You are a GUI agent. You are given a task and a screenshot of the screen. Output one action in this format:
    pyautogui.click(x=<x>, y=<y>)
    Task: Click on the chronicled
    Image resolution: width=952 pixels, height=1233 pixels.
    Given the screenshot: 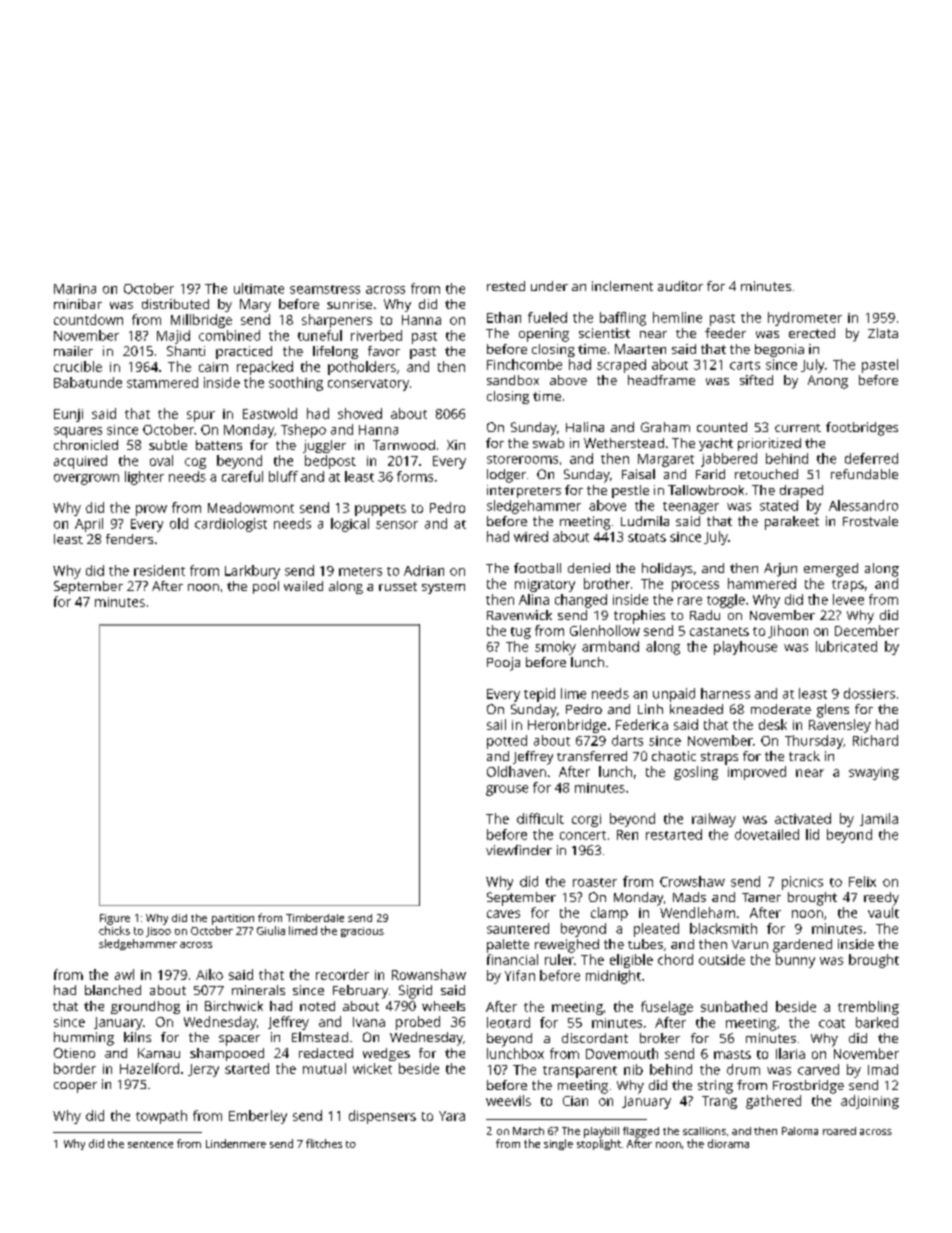 What is the action you would take?
    pyautogui.click(x=86, y=445)
